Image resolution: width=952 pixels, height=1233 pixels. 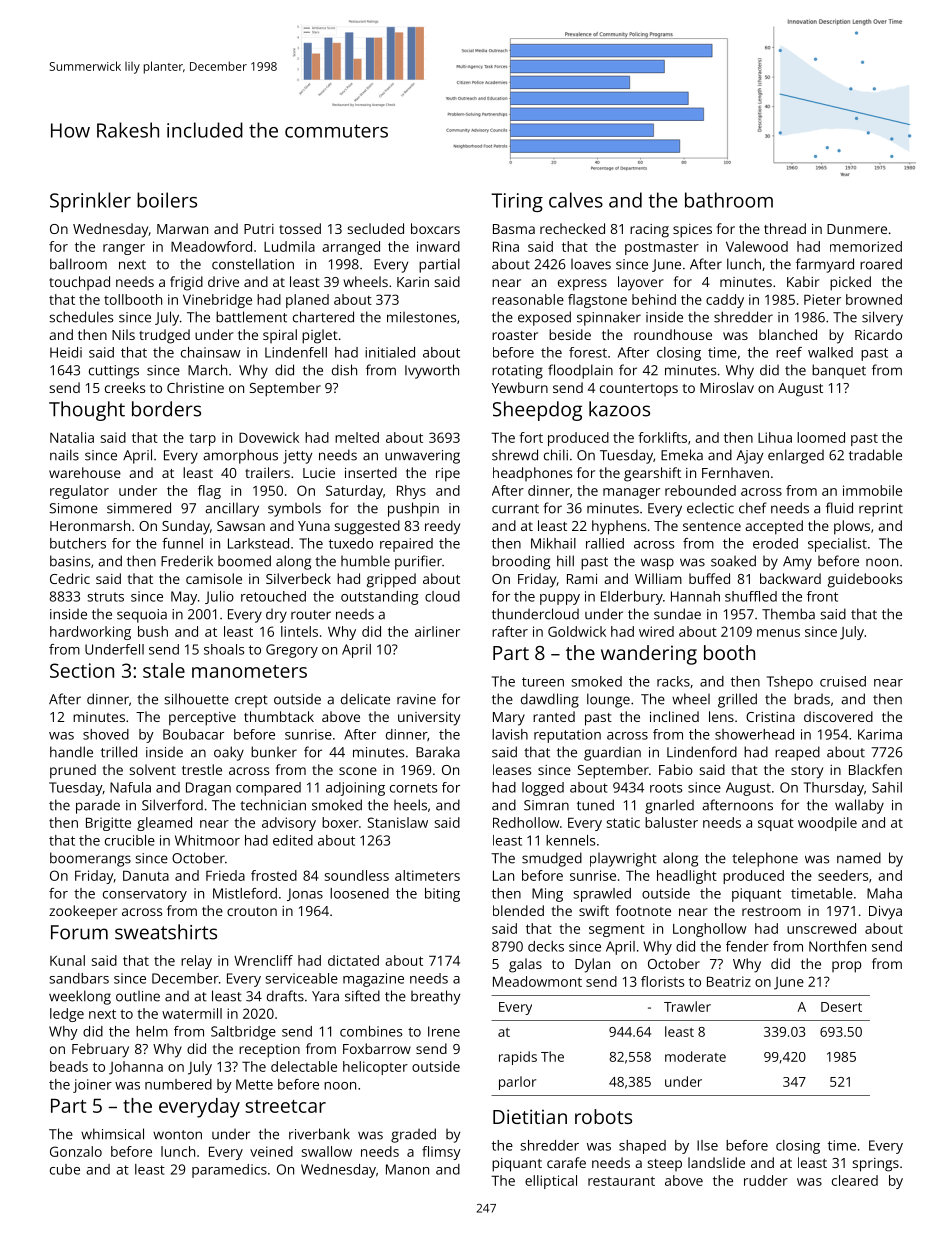 What do you see at coordinates (125, 387) in the screenshot?
I see `creeks` at bounding box center [125, 387].
